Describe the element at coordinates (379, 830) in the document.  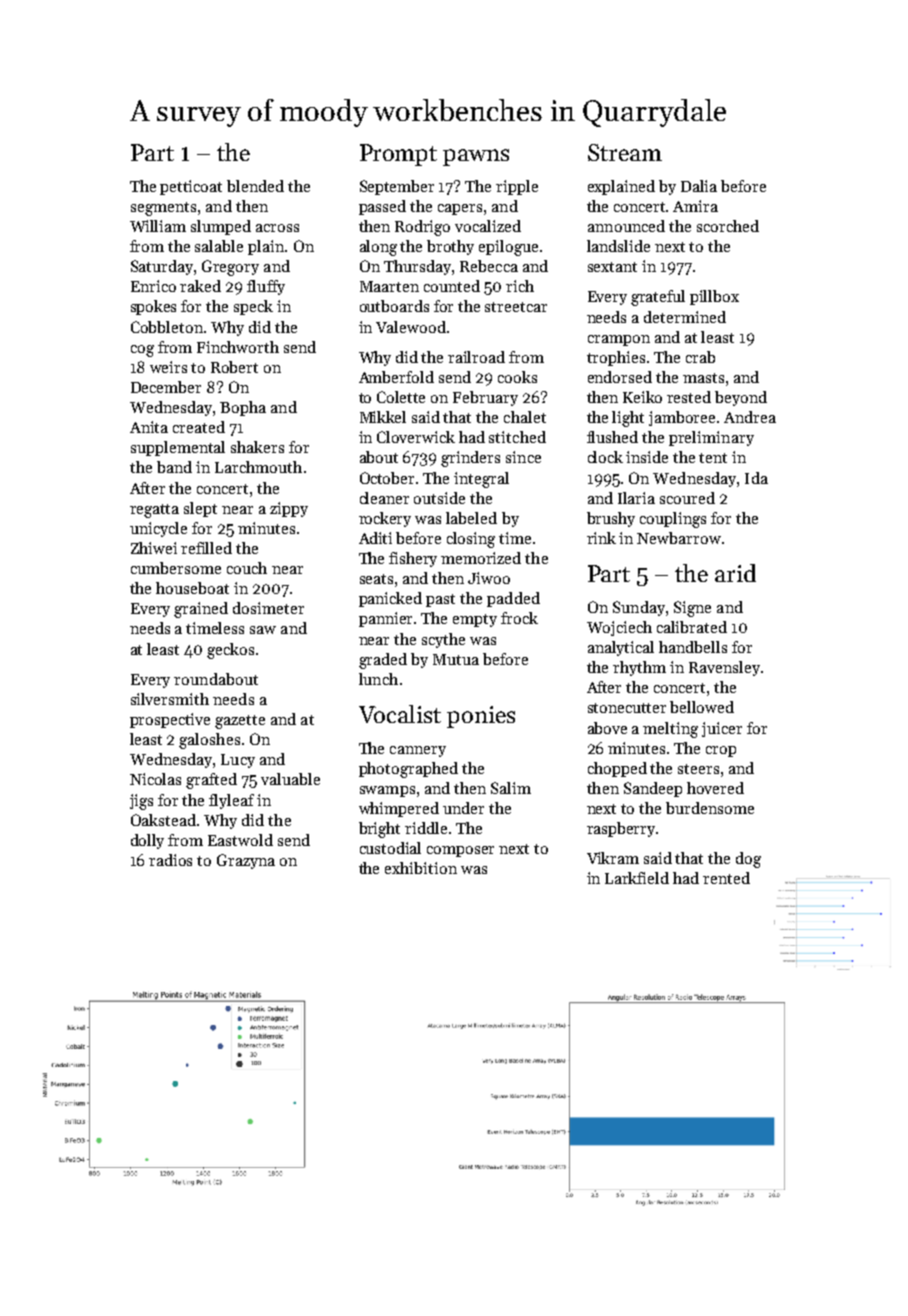
I see `bright` at that location.
